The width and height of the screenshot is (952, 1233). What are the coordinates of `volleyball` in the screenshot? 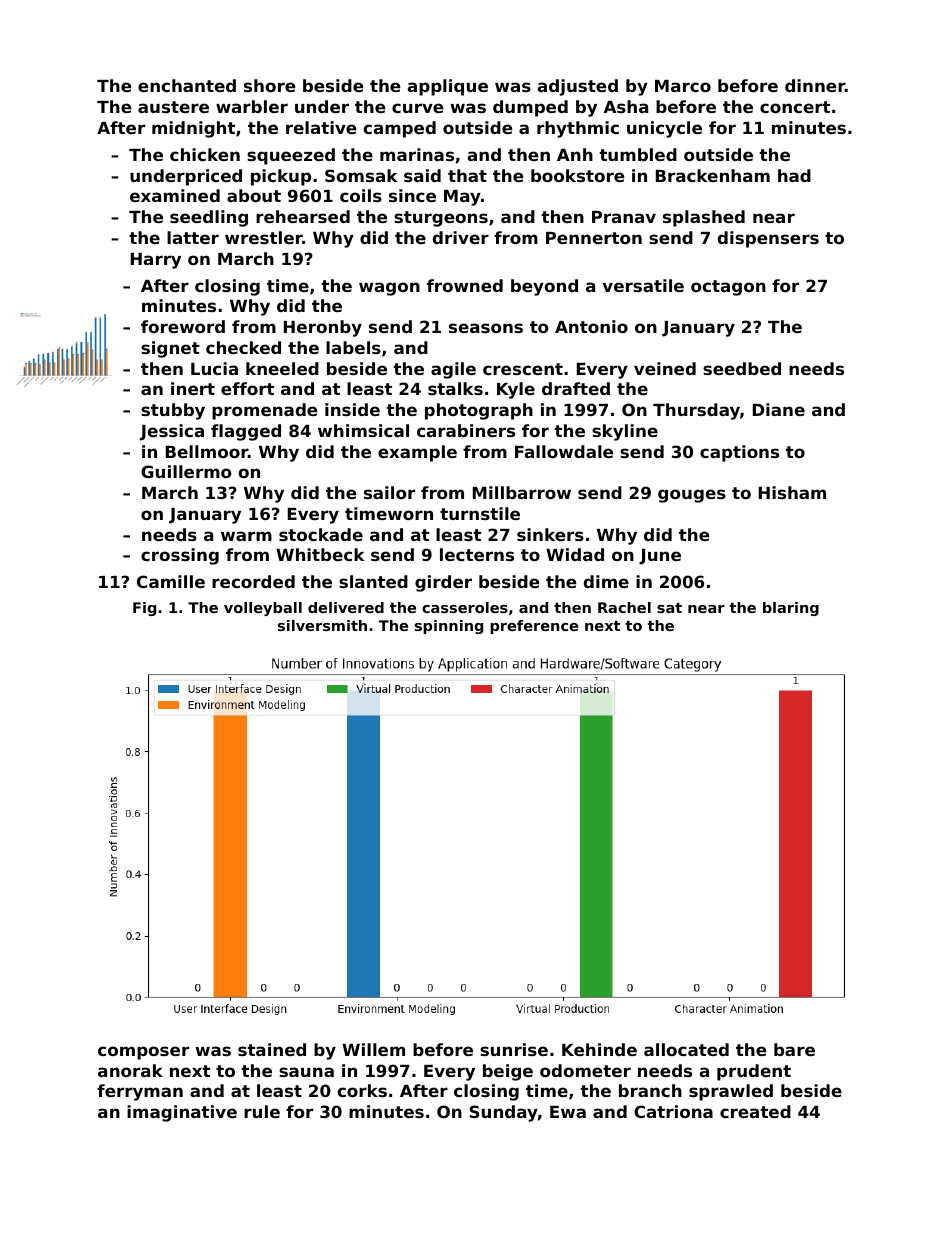 It's located at (263, 609).
